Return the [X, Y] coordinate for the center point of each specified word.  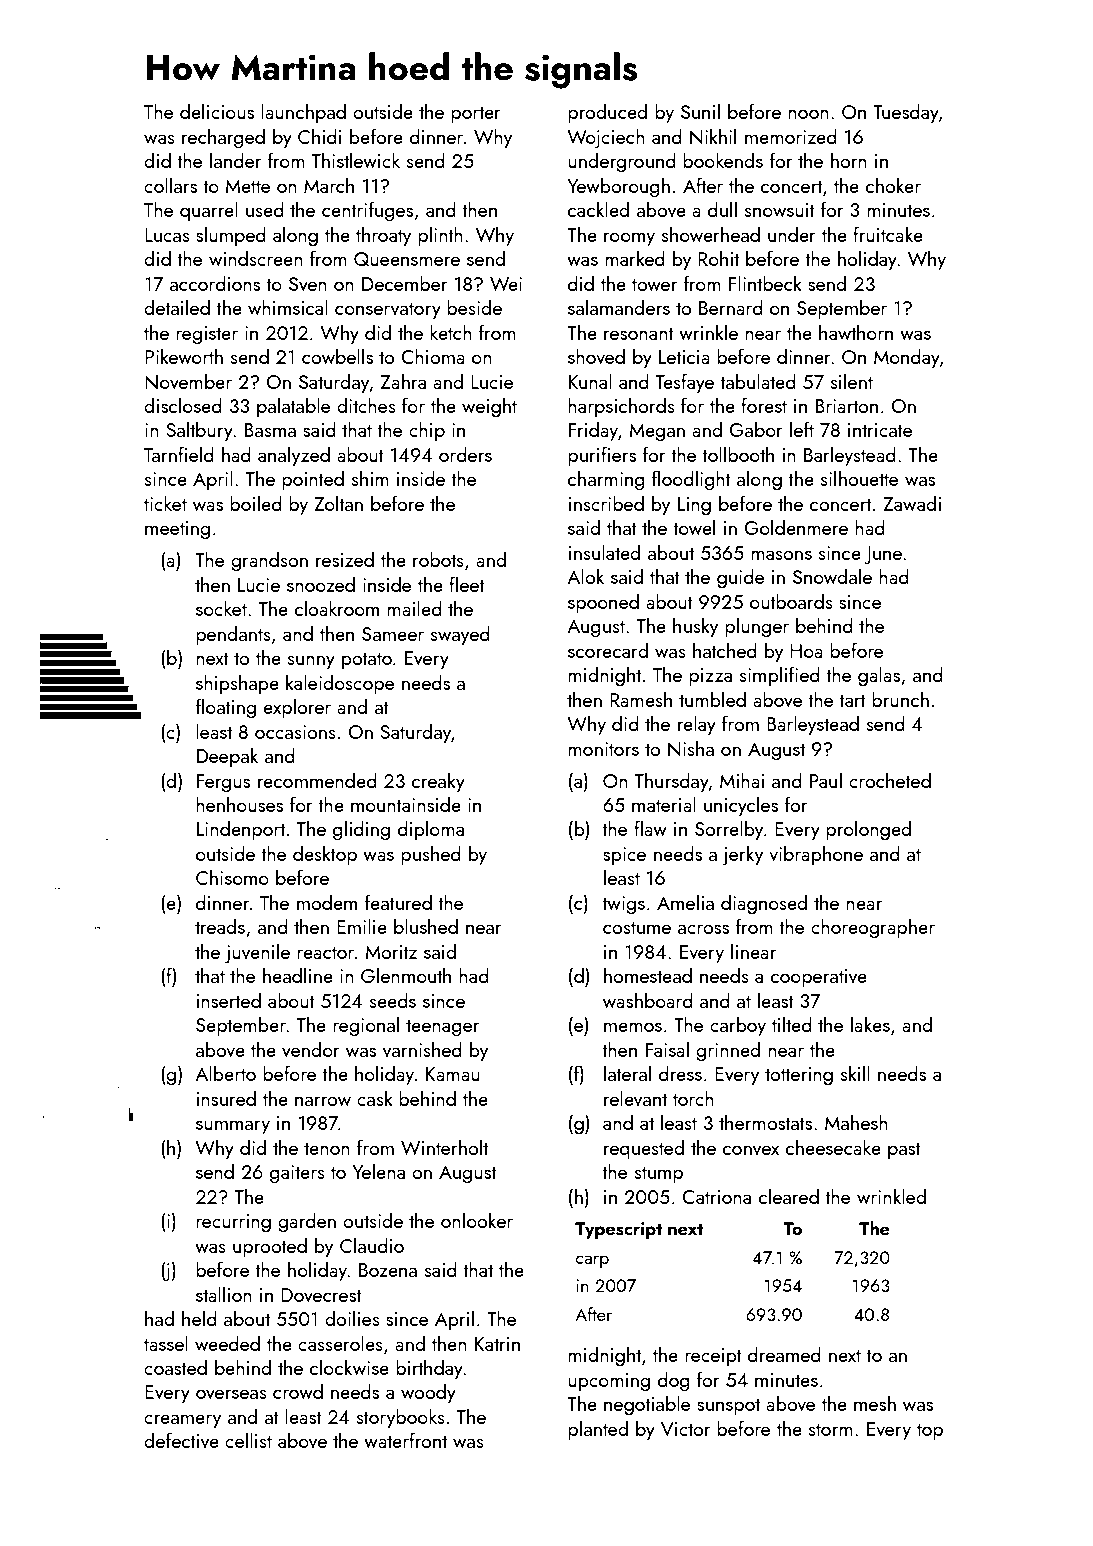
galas [879, 676]
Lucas [167, 235]
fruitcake [888, 234]
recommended [317, 780]
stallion [224, 1294]
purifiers [602, 456]
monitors [603, 749]
